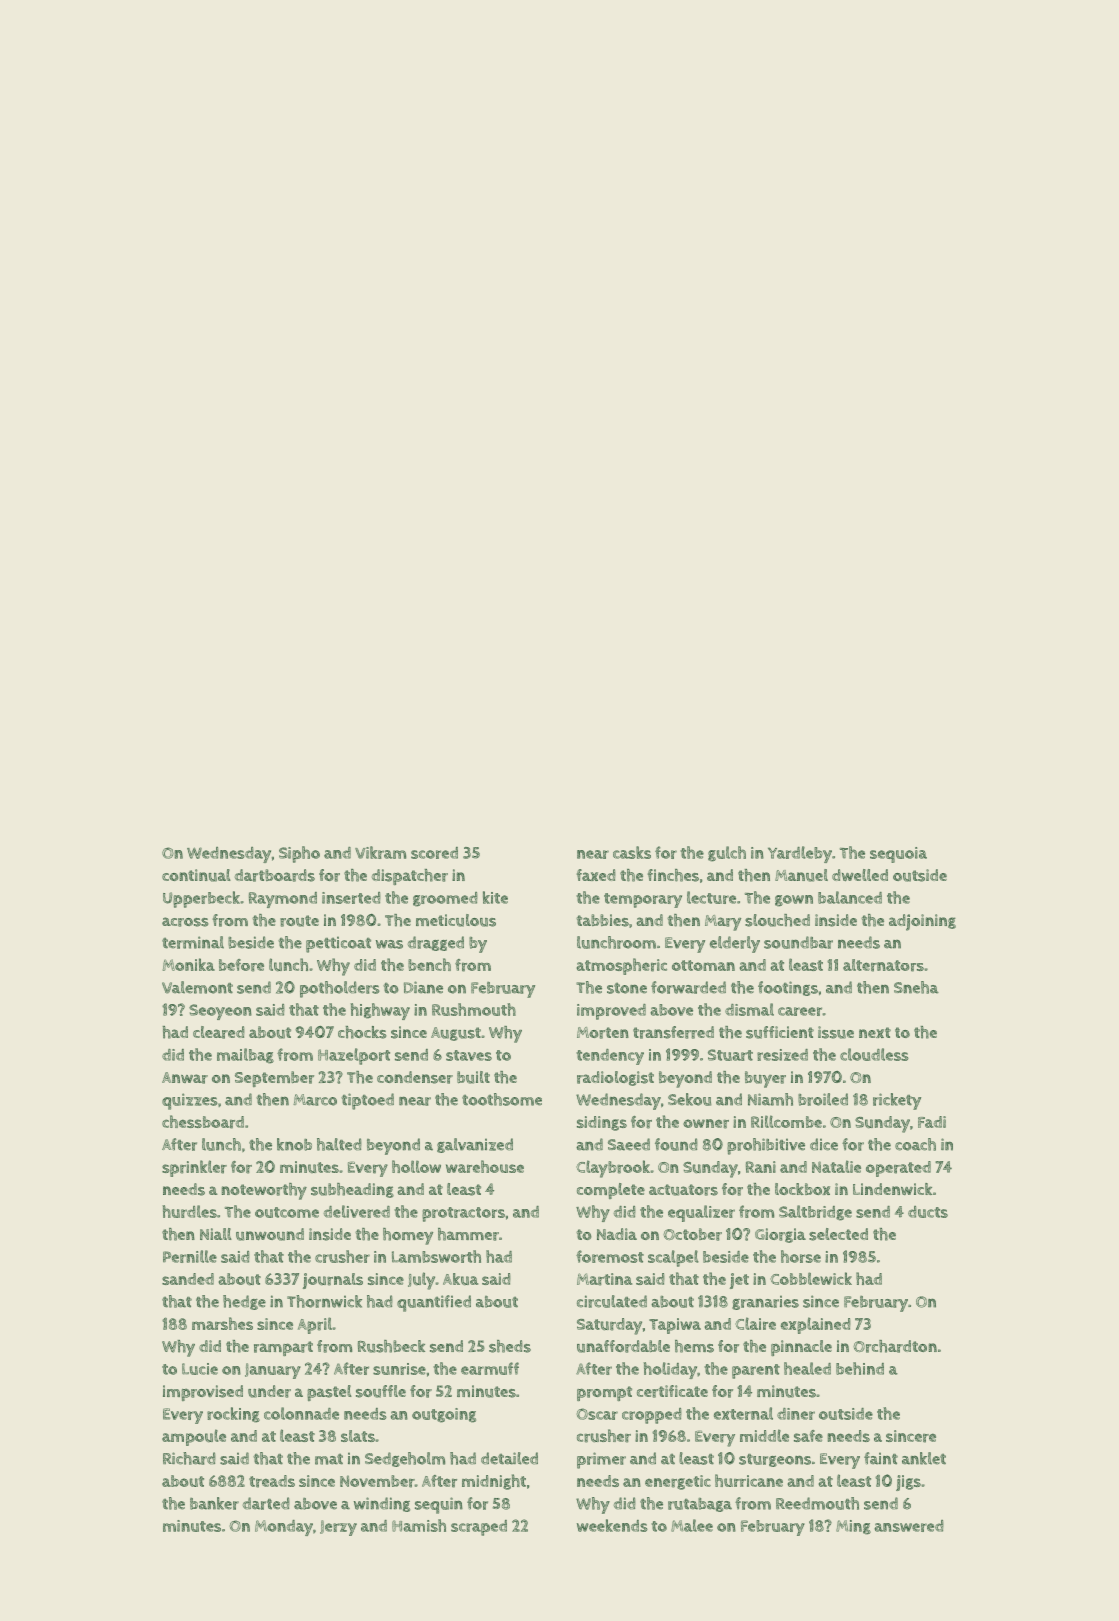 The height and width of the screenshot is (1621, 1119). What do you see at coordinates (189, 964) in the screenshot?
I see `Monika` at bounding box center [189, 964].
